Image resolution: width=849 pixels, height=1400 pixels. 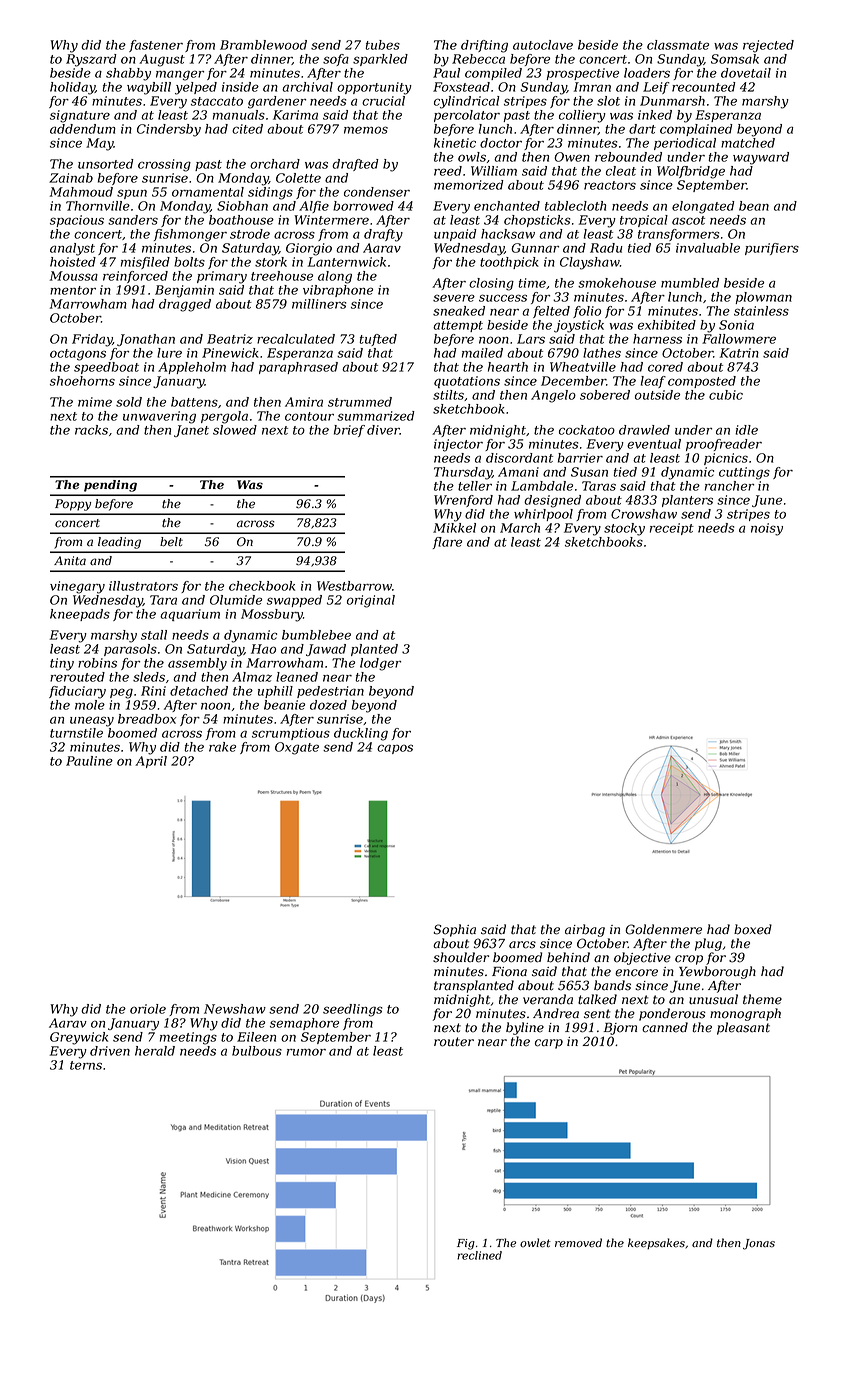 What do you see at coordinates (156, 46) in the screenshot?
I see `fastener` at bounding box center [156, 46].
